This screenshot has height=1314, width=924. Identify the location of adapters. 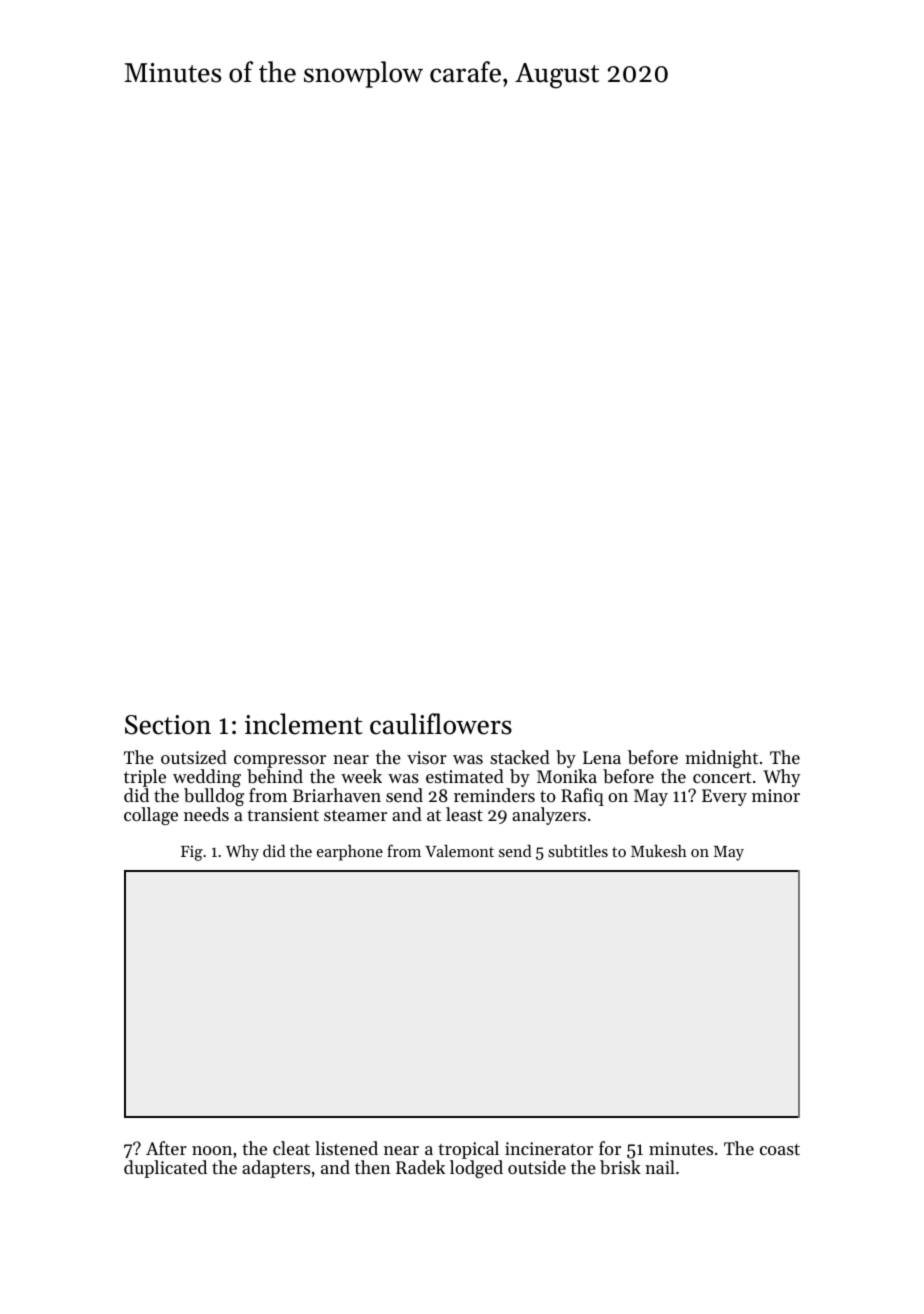
(276, 1169).
